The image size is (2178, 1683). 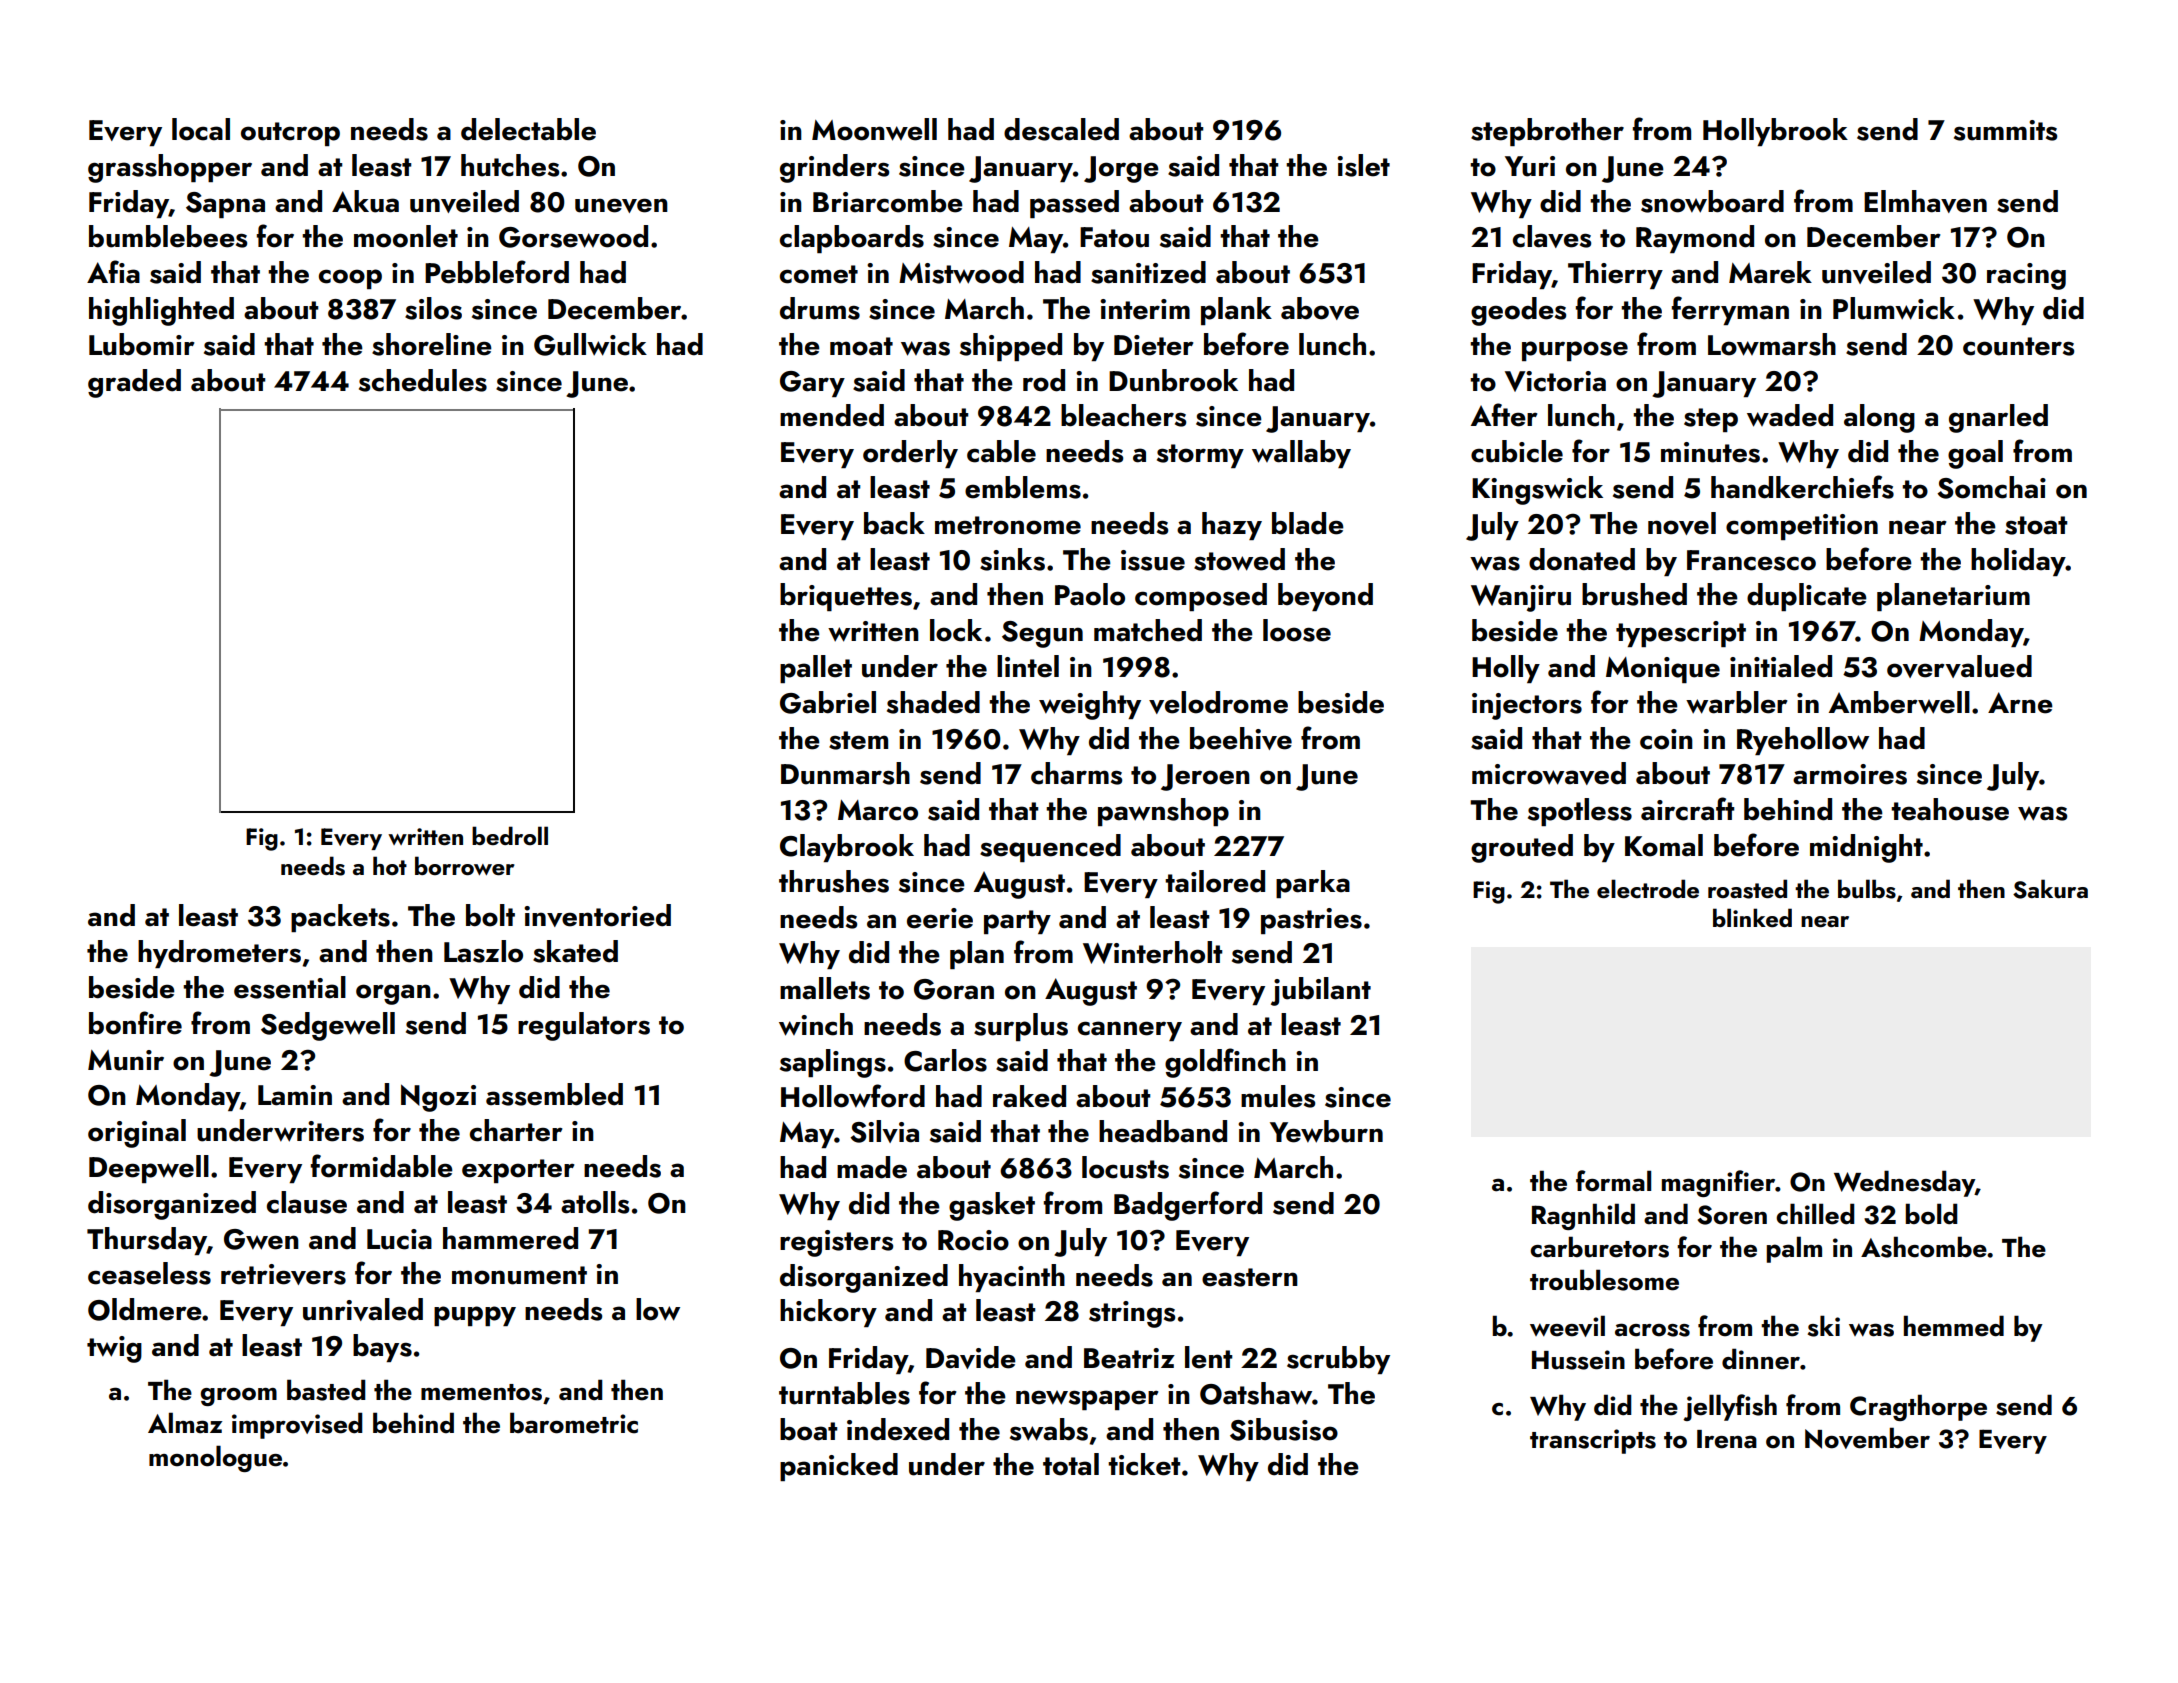 I want to click on local, so click(x=201, y=129).
